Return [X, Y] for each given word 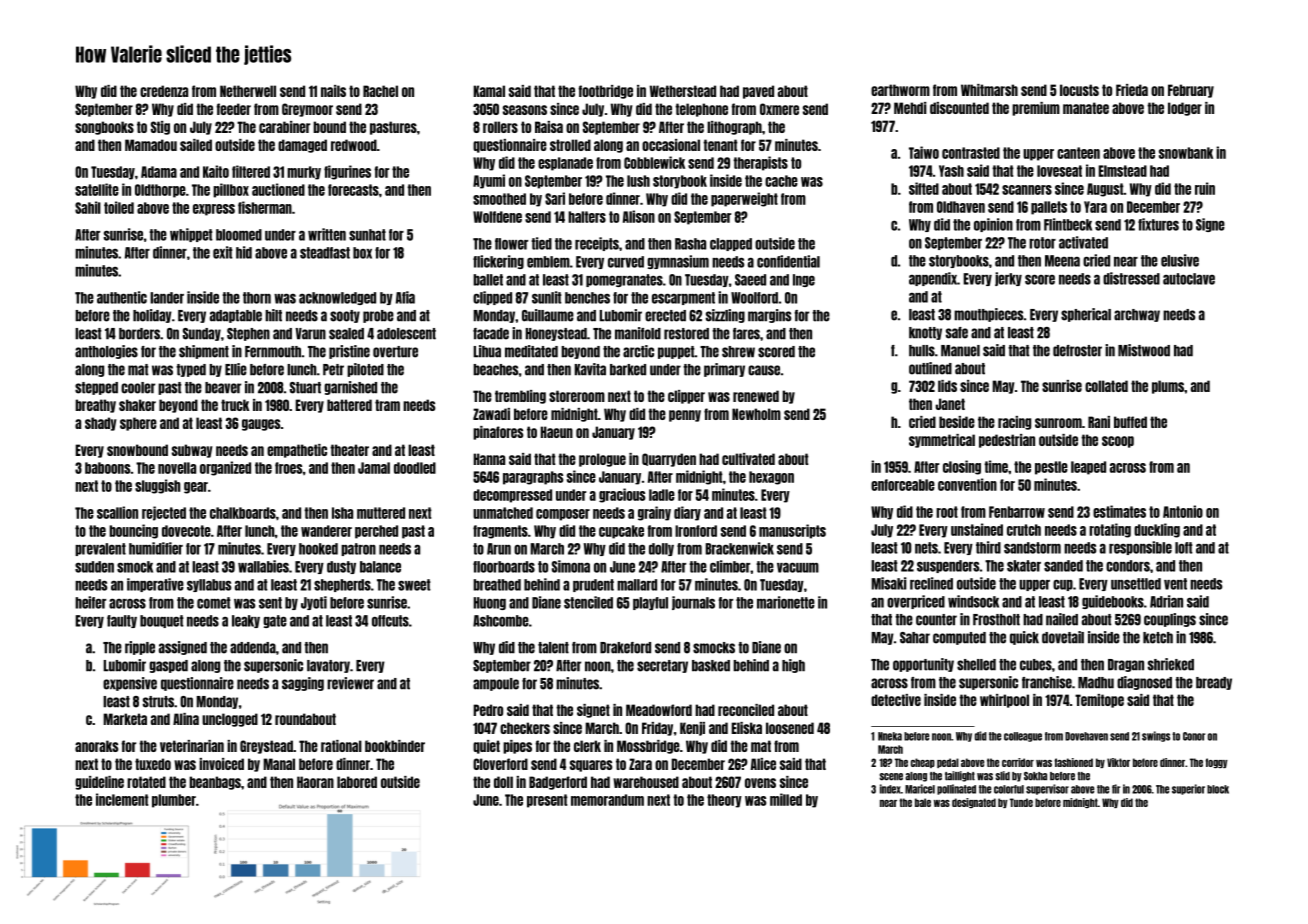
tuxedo [153, 764]
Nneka [890, 736]
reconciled [746, 710]
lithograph [734, 128]
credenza [164, 91]
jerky [1008, 279]
